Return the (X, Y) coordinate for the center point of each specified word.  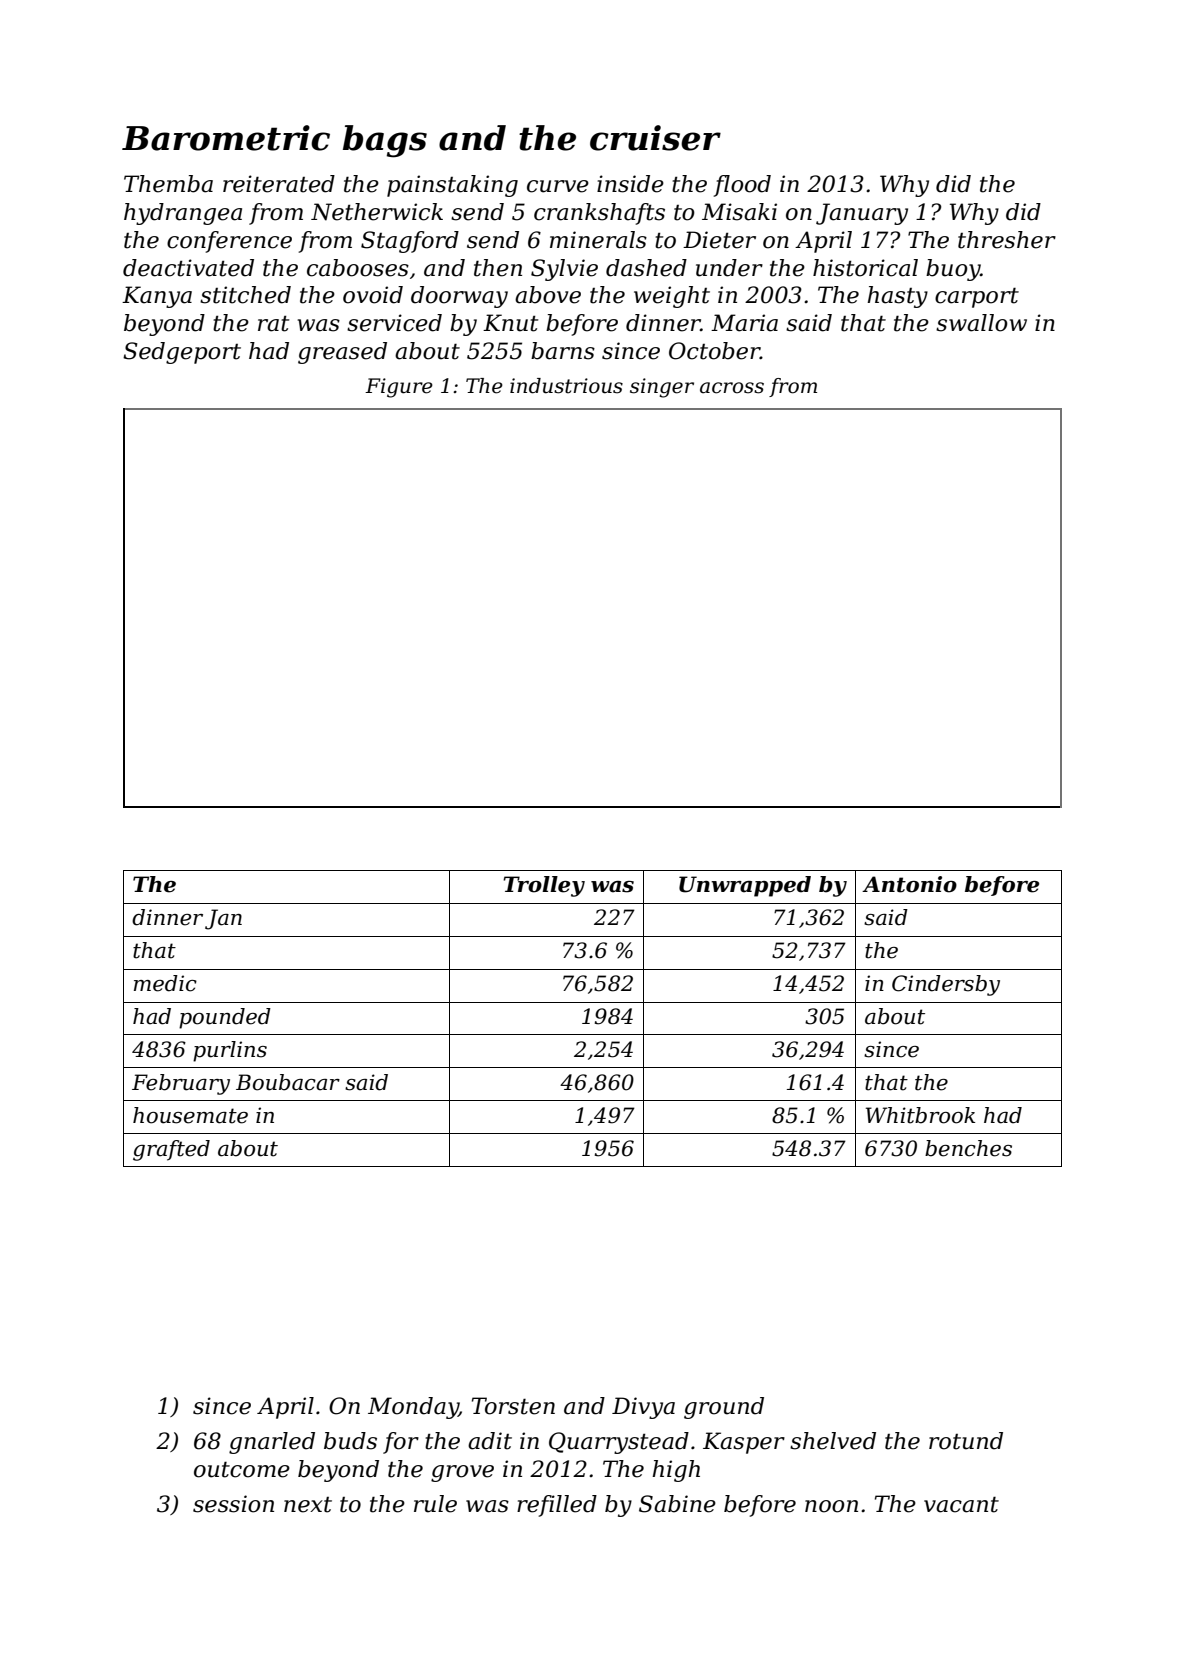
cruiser (655, 138)
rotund (966, 1441)
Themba (168, 184)
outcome (242, 1470)
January (862, 214)
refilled (557, 1506)
